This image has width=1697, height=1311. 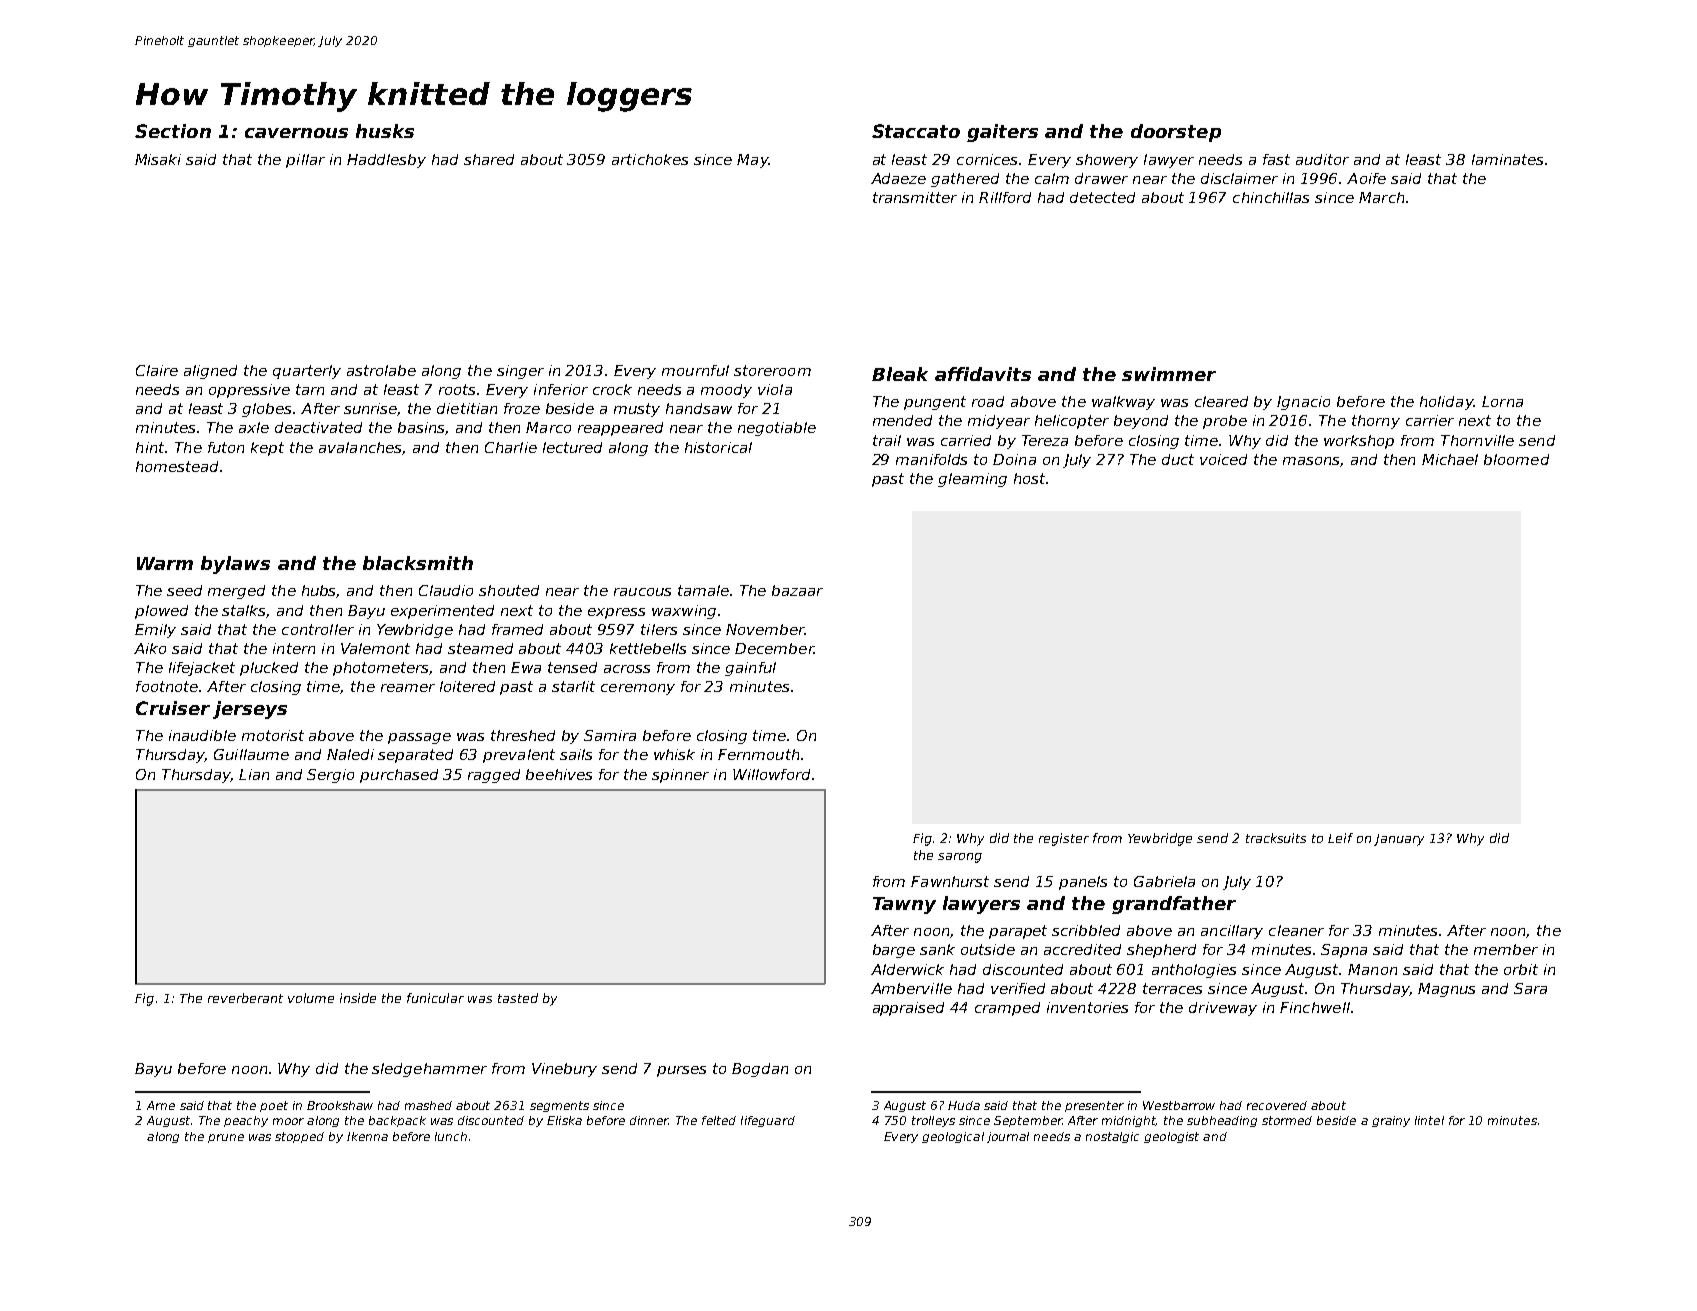 I want to click on Staccato, so click(x=916, y=131).
